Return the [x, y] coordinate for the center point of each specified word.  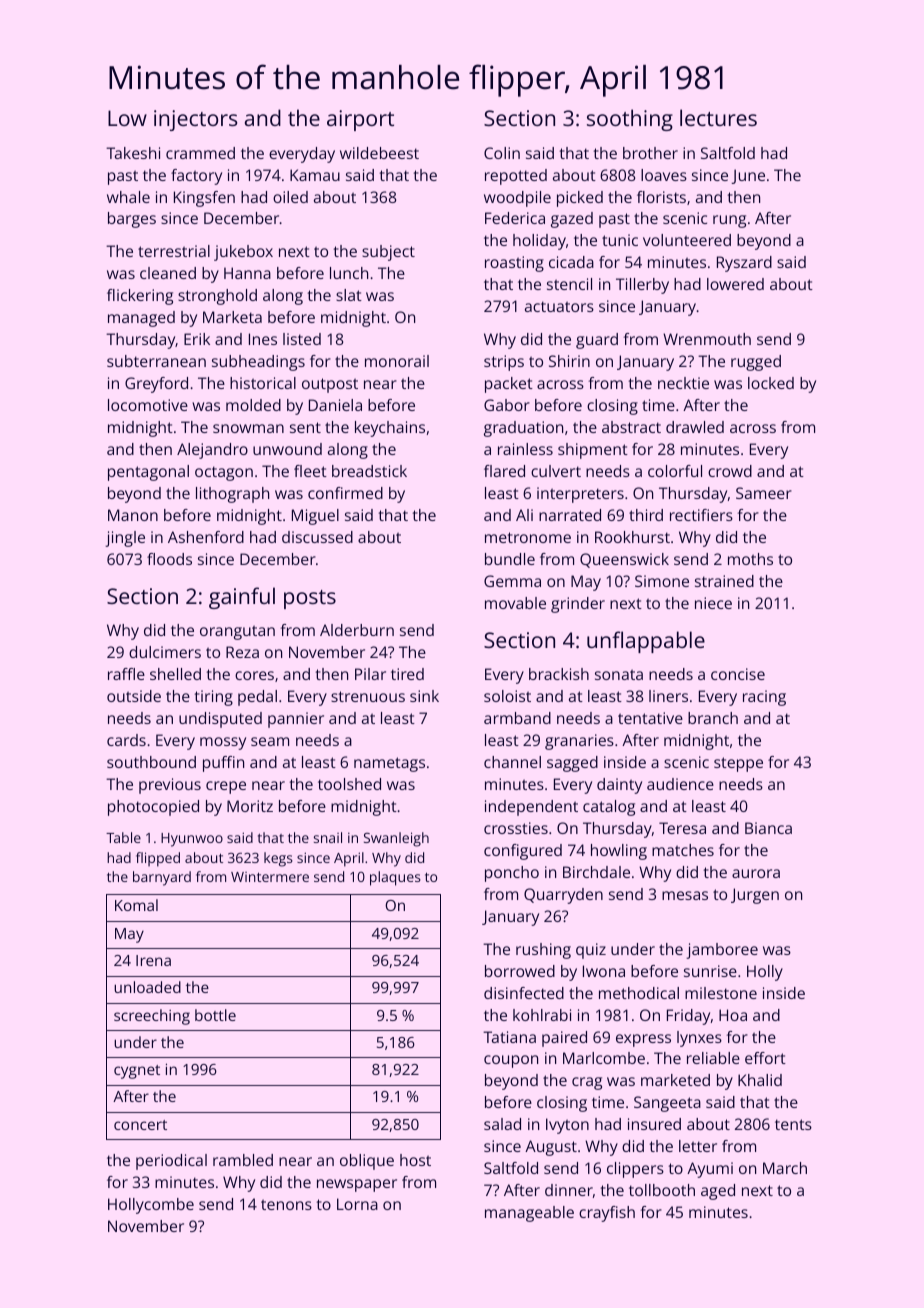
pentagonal [148, 473]
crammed [200, 153]
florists [661, 197]
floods [169, 559]
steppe [738, 764]
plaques [395, 878]
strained [724, 581]
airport [360, 120]
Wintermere [270, 877]
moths [750, 559]
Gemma [512, 581]
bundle [510, 559]
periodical [171, 1162]
